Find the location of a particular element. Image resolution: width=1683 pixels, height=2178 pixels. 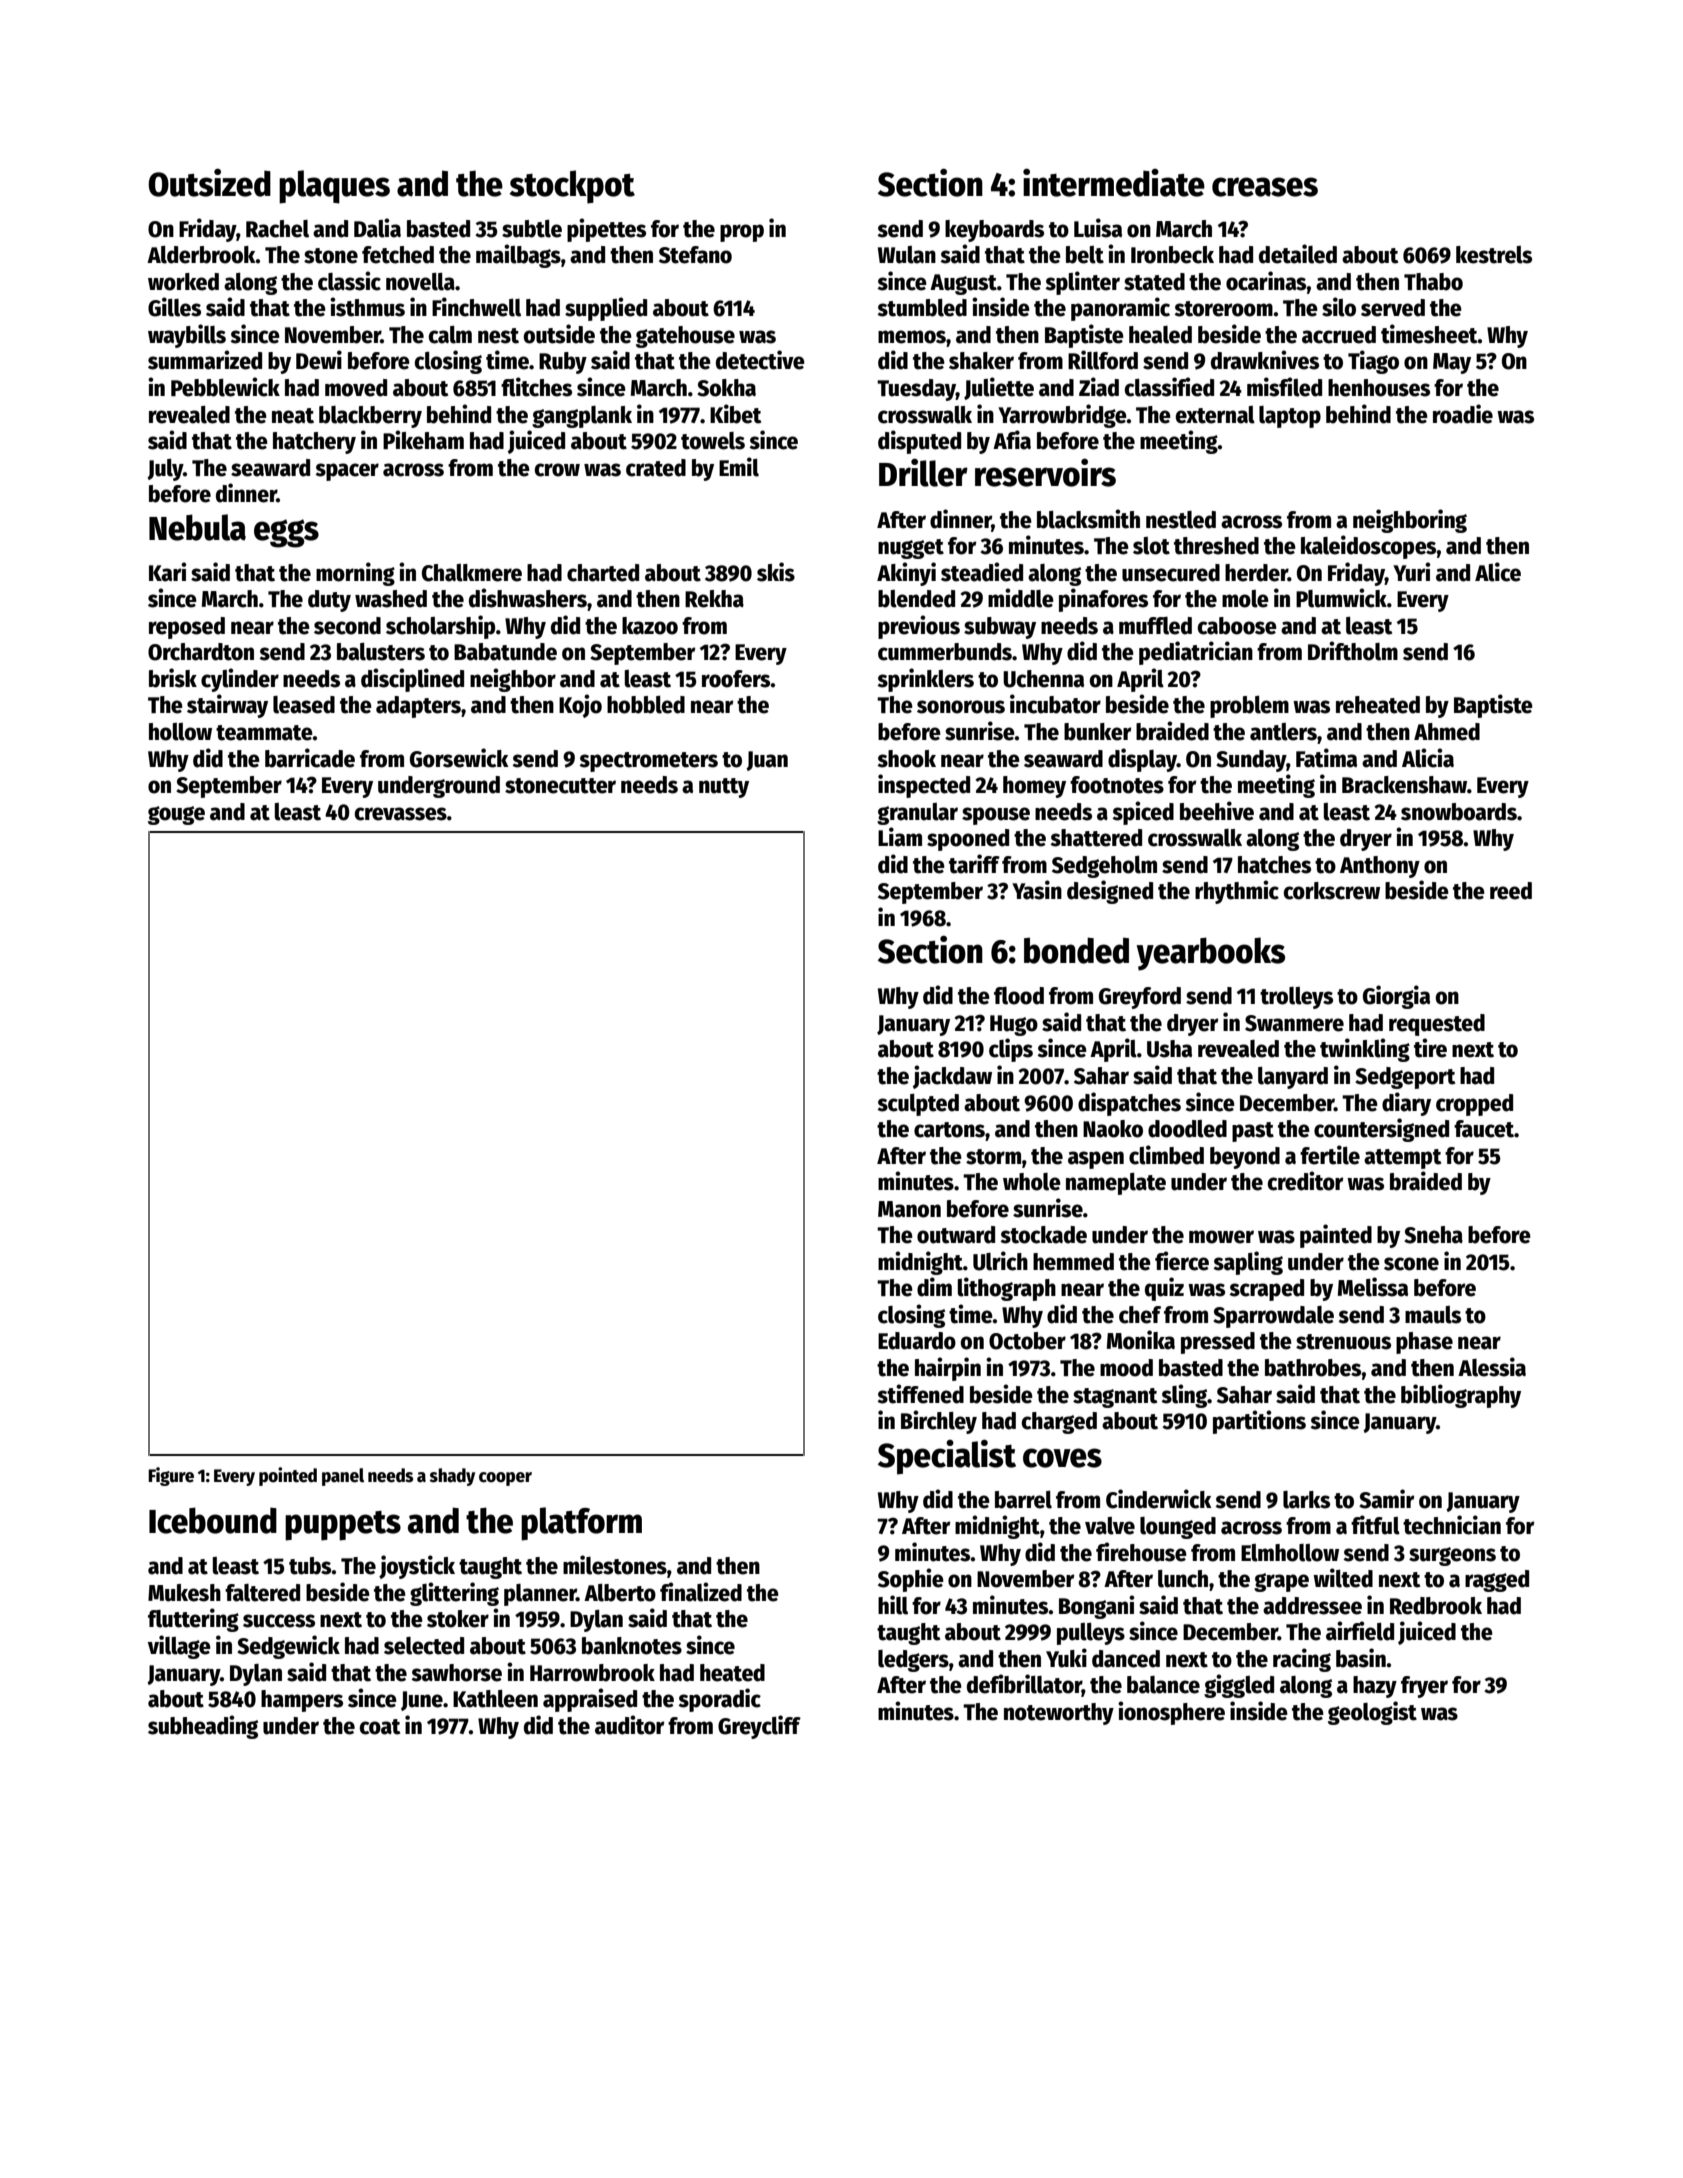

flood is located at coordinates (1019, 996).
